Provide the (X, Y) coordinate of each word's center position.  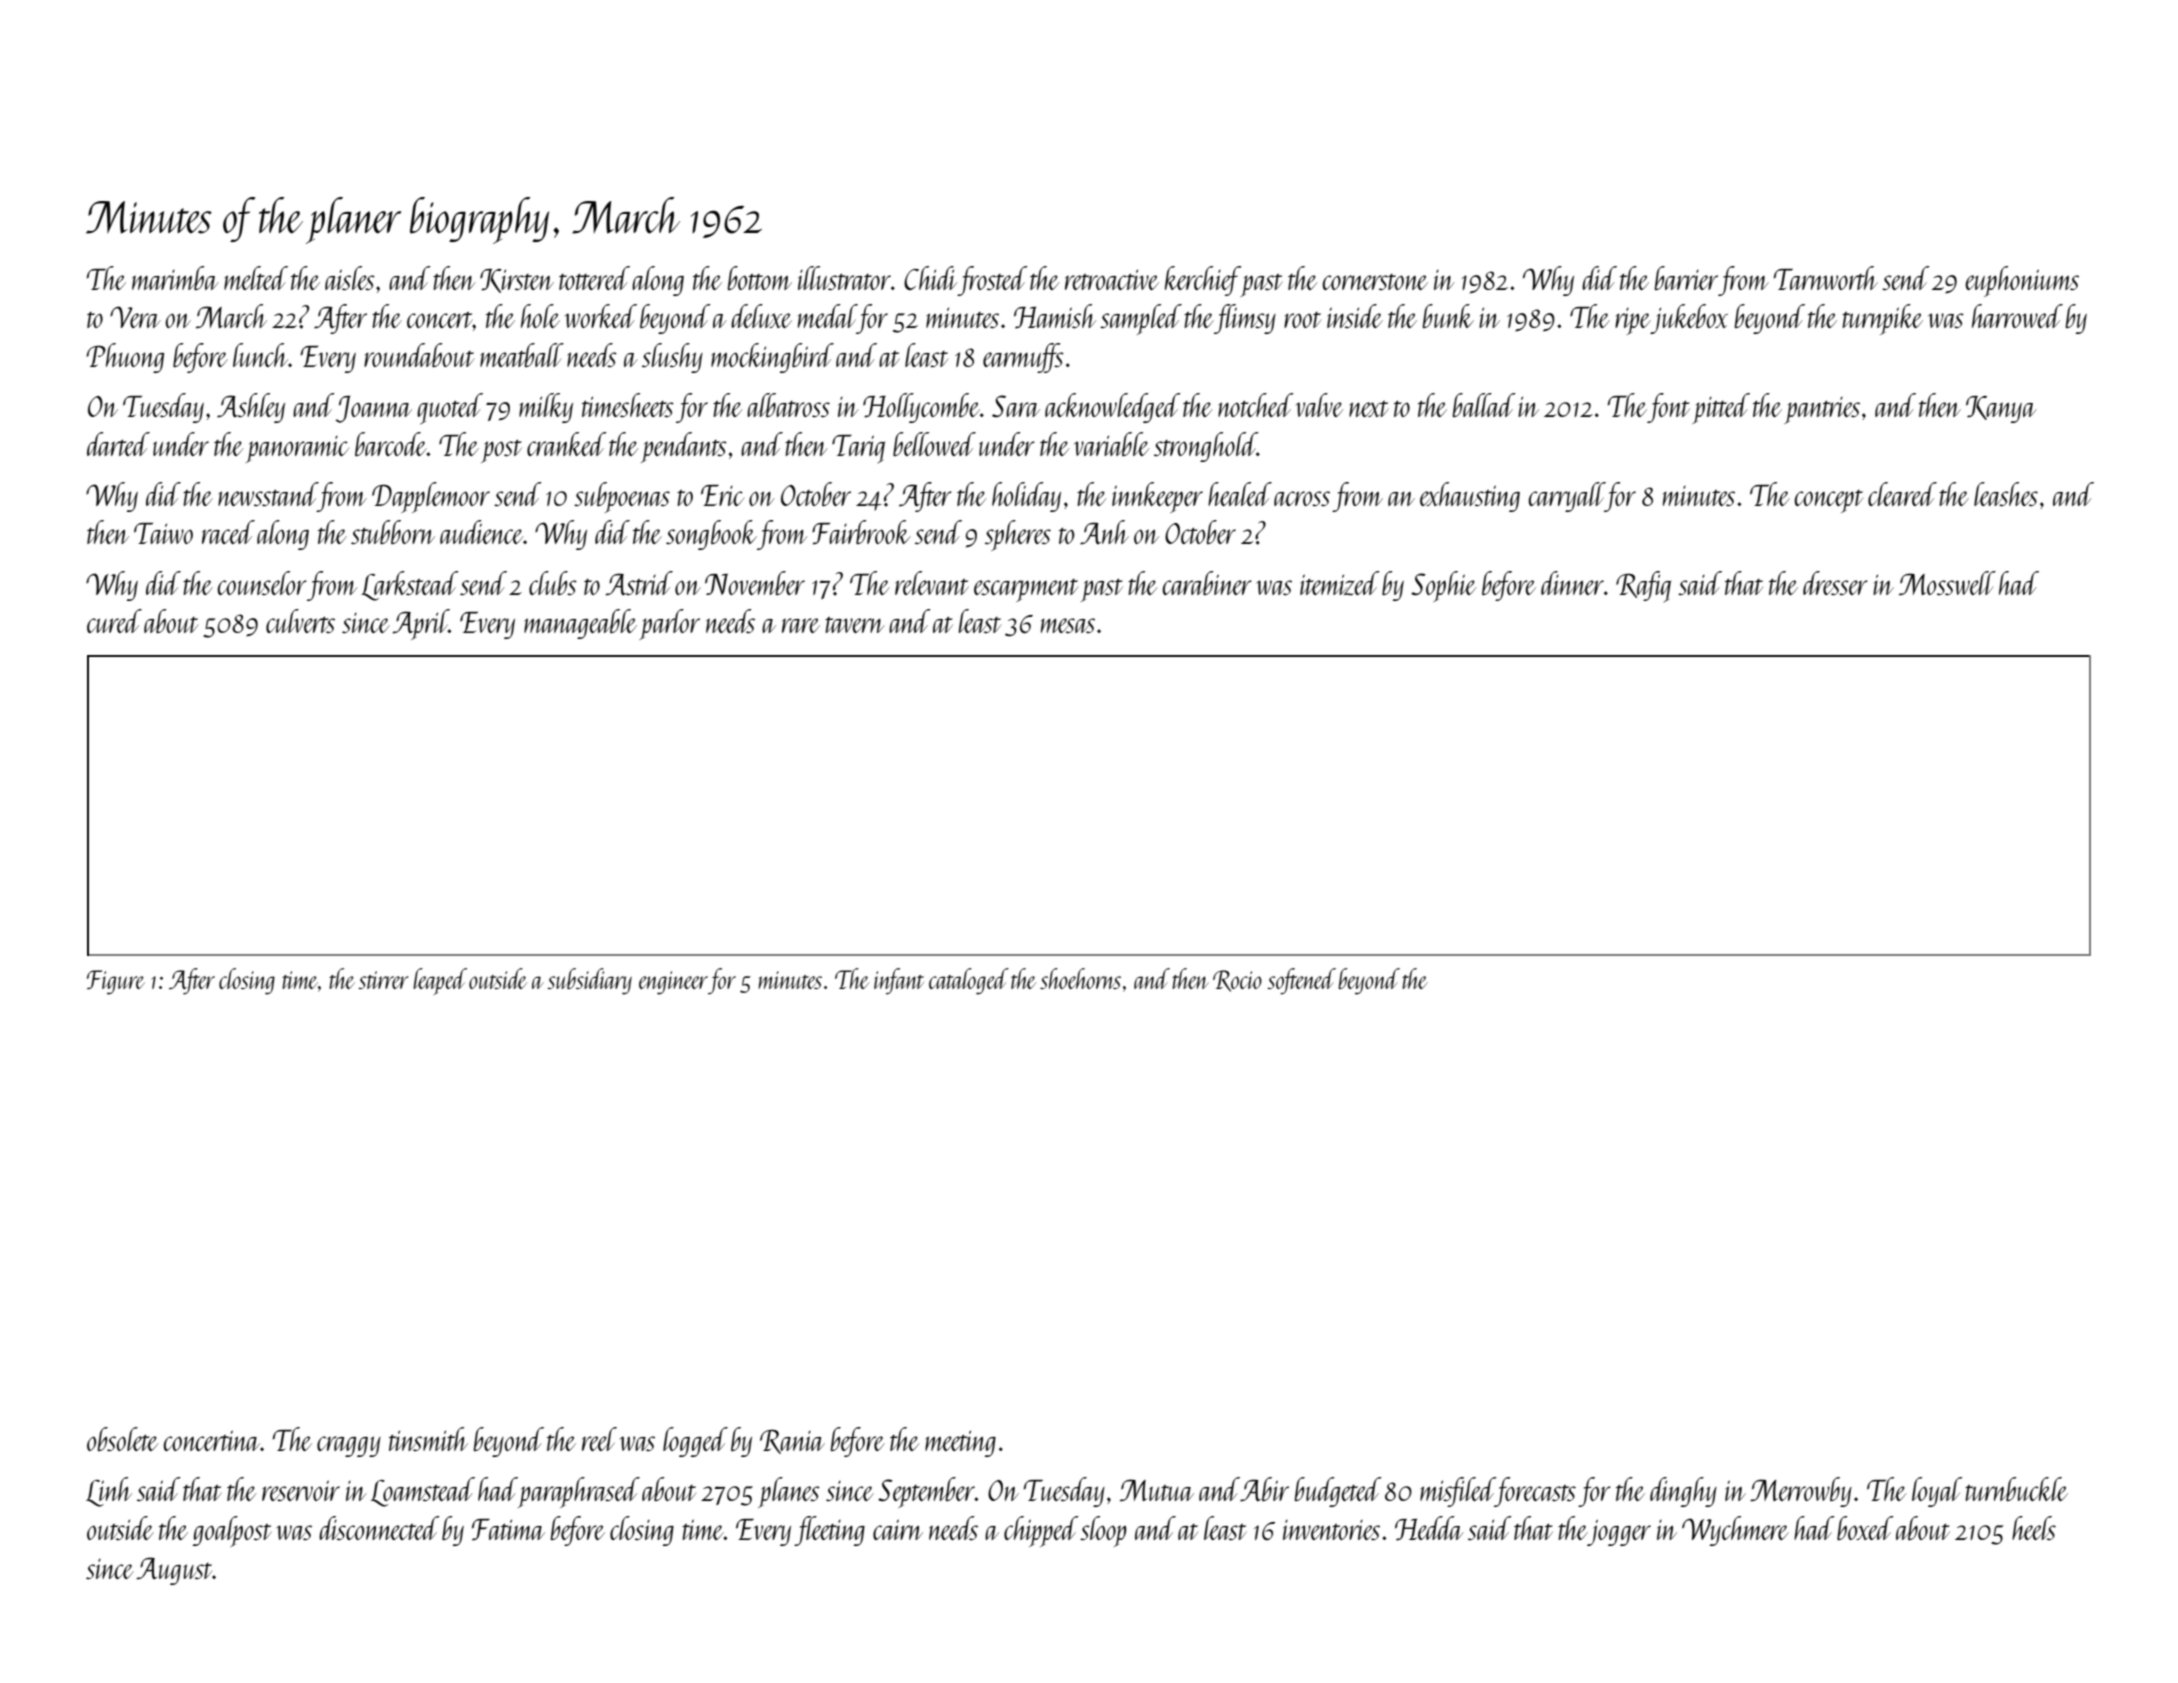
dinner (1572, 583)
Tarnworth (1826, 278)
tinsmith (428, 1439)
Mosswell (1947, 583)
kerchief (1203, 281)
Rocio (1237, 981)
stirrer (383, 980)
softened (1301, 981)
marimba (175, 278)
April (420, 624)
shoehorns (1080, 978)
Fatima (508, 1530)
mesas (1068, 625)
